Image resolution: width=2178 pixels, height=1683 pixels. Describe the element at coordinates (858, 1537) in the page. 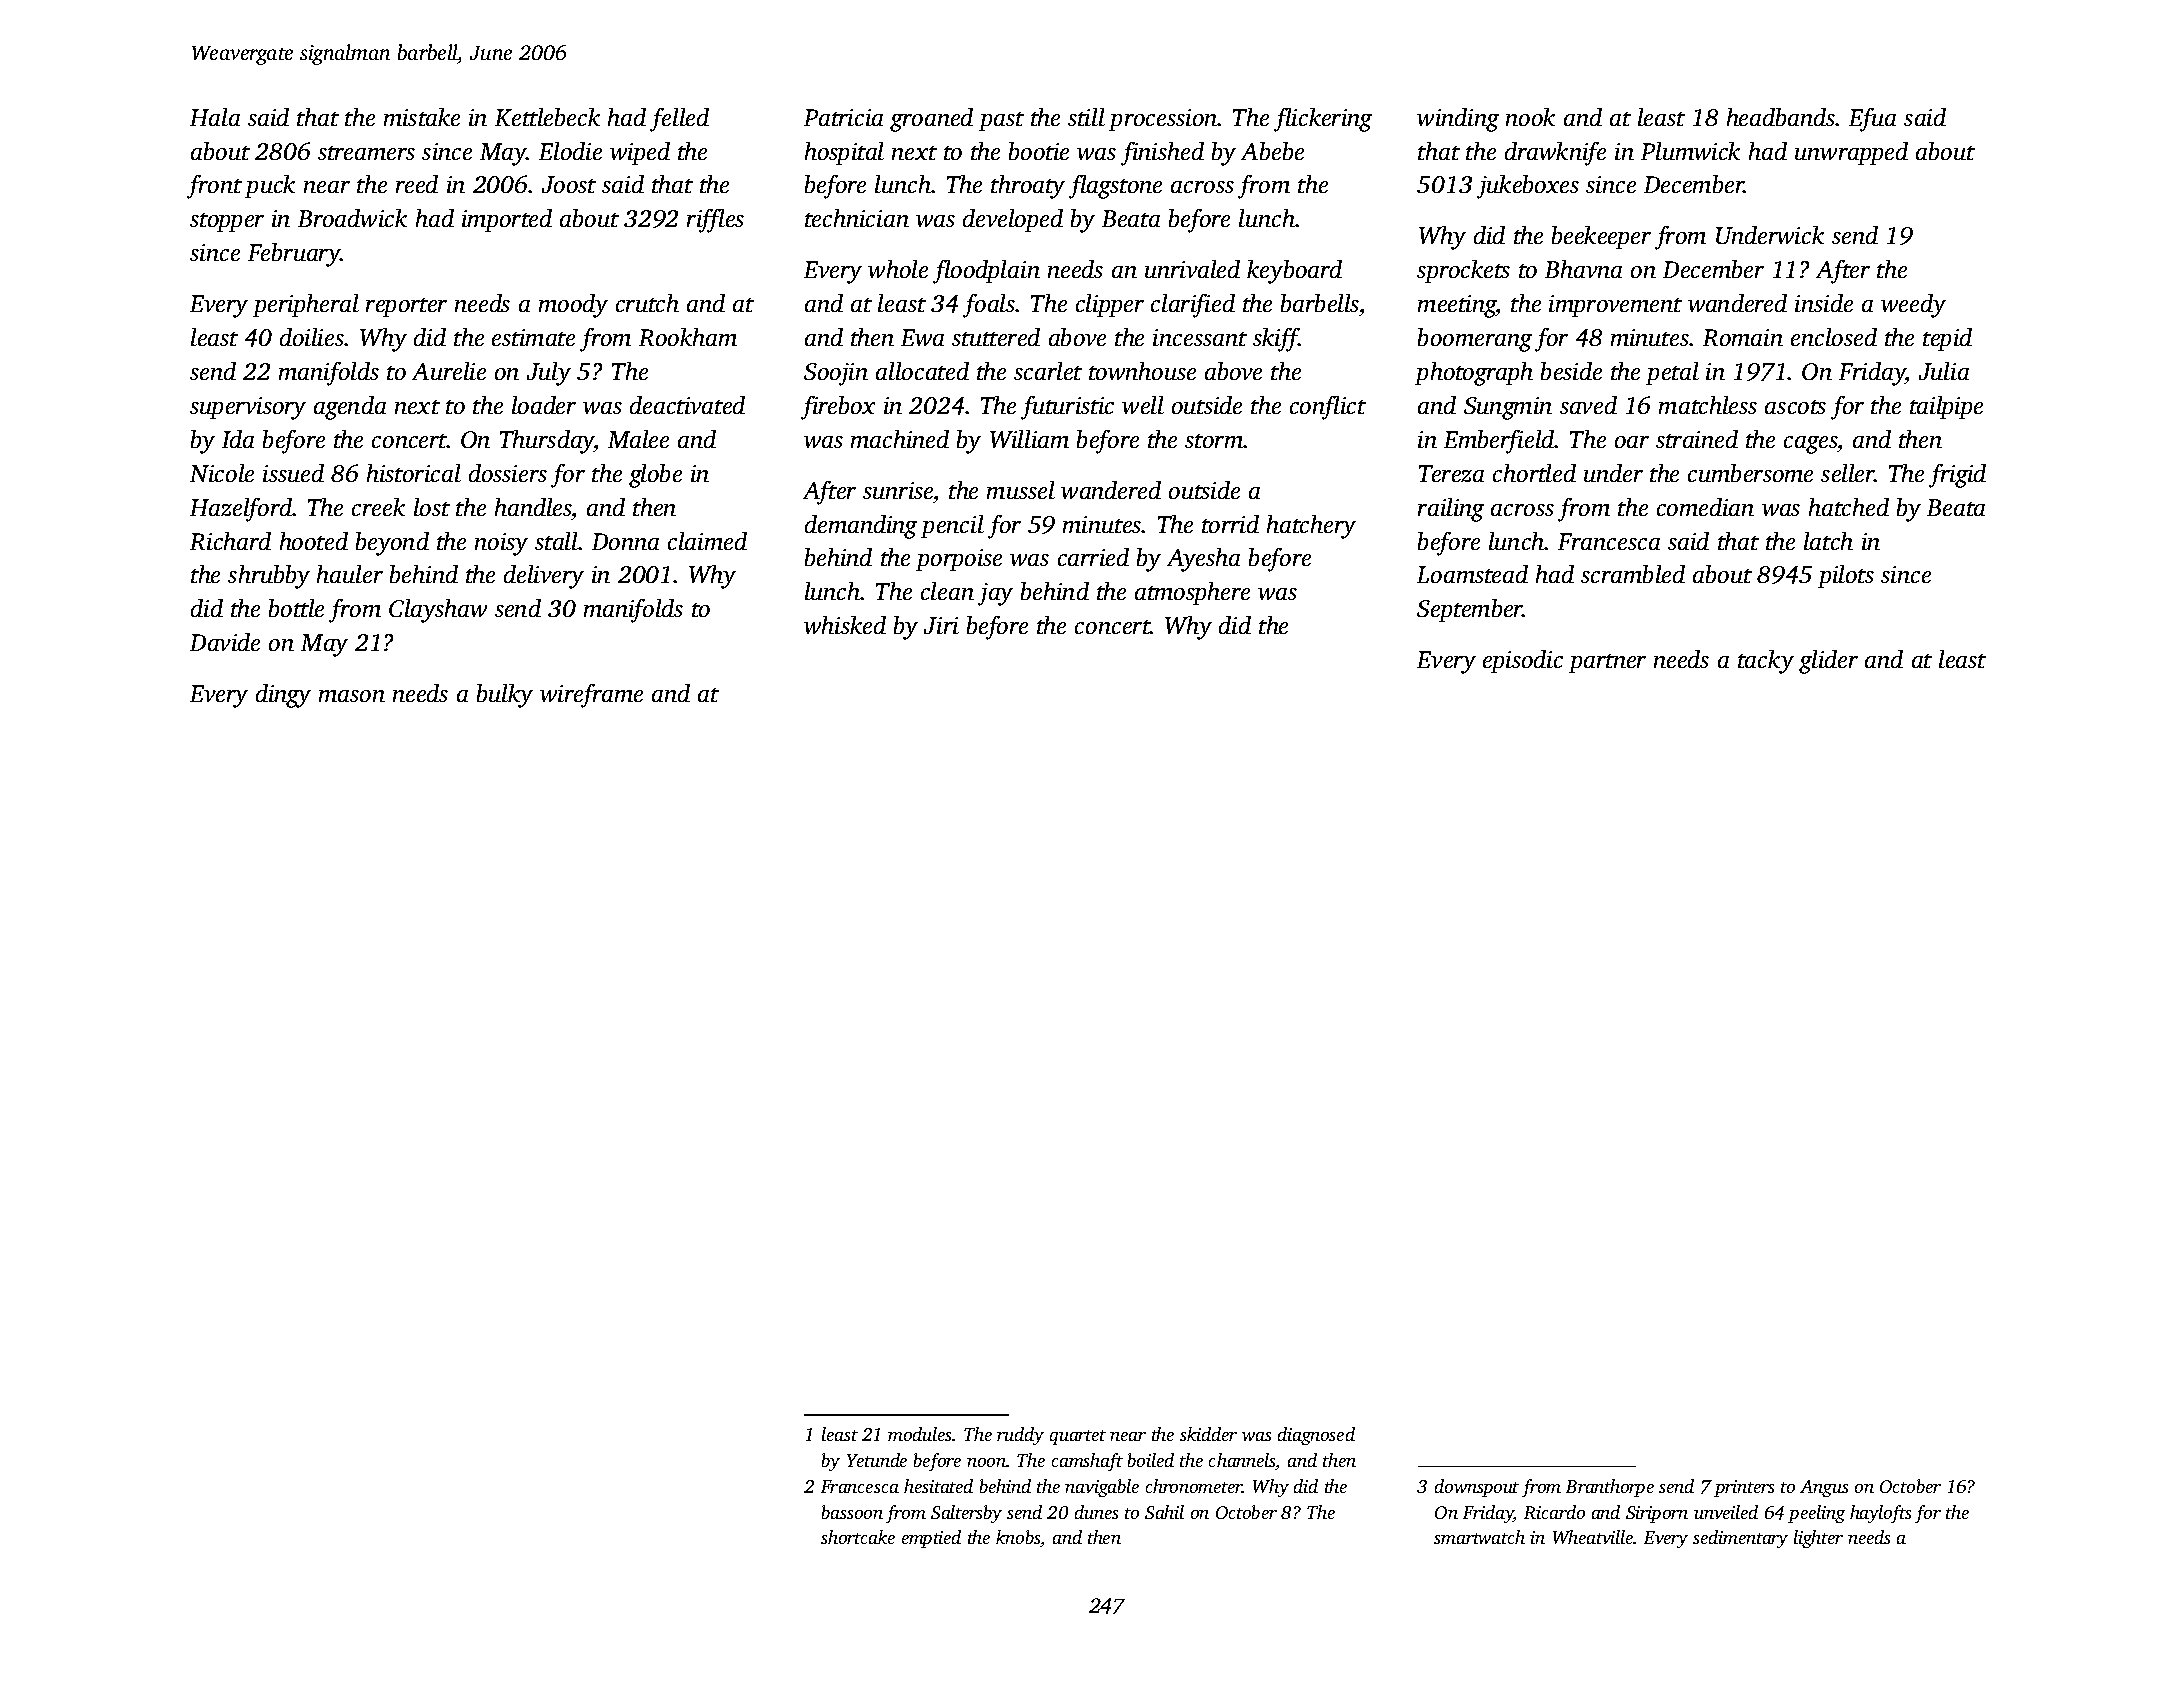

I see `shortcake` at that location.
